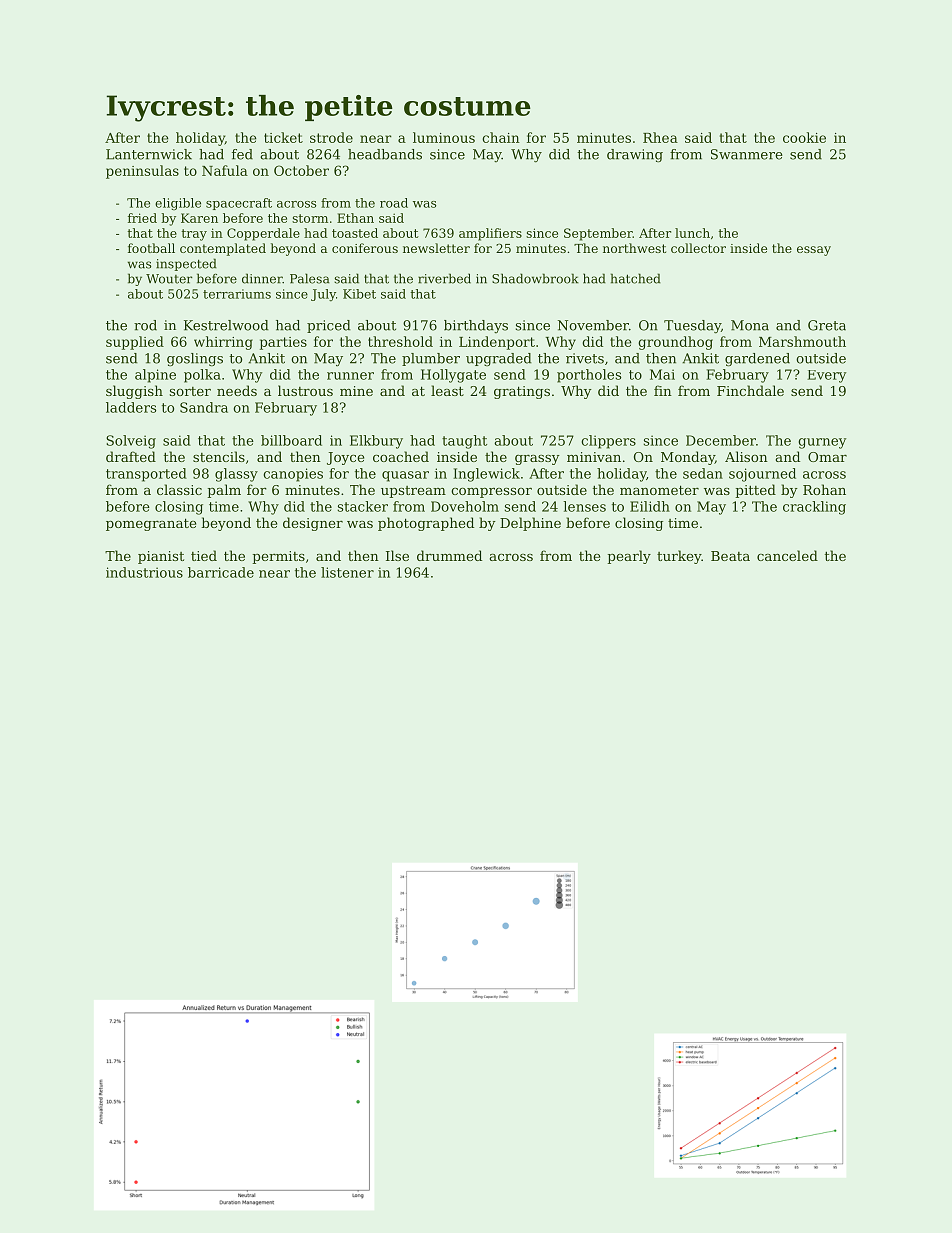  Describe the element at coordinates (144, 572) in the screenshot. I see `industrious` at that location.
